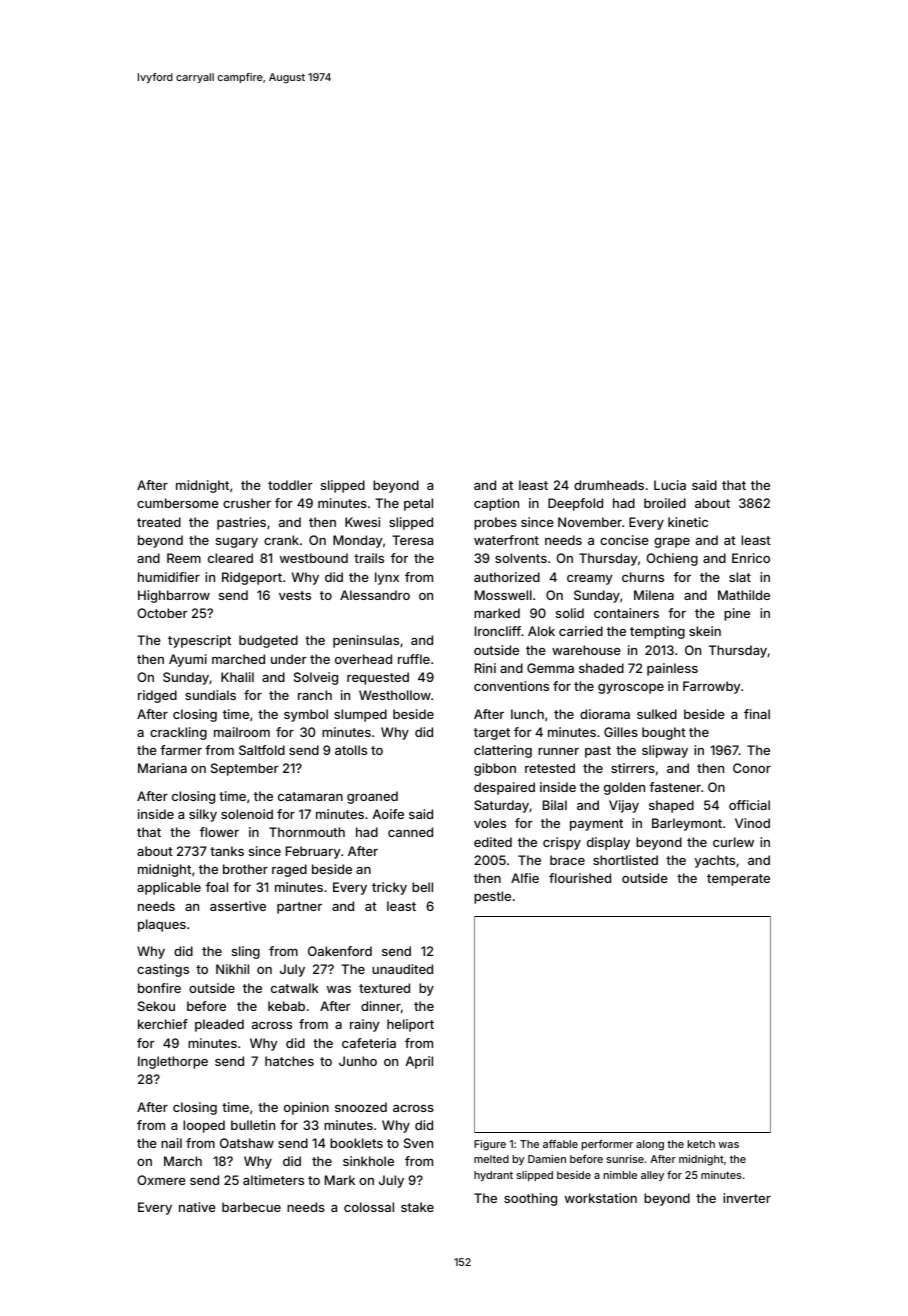  Describe the element at coordinates (705, 631) in the page. I see `skein` at that location.
